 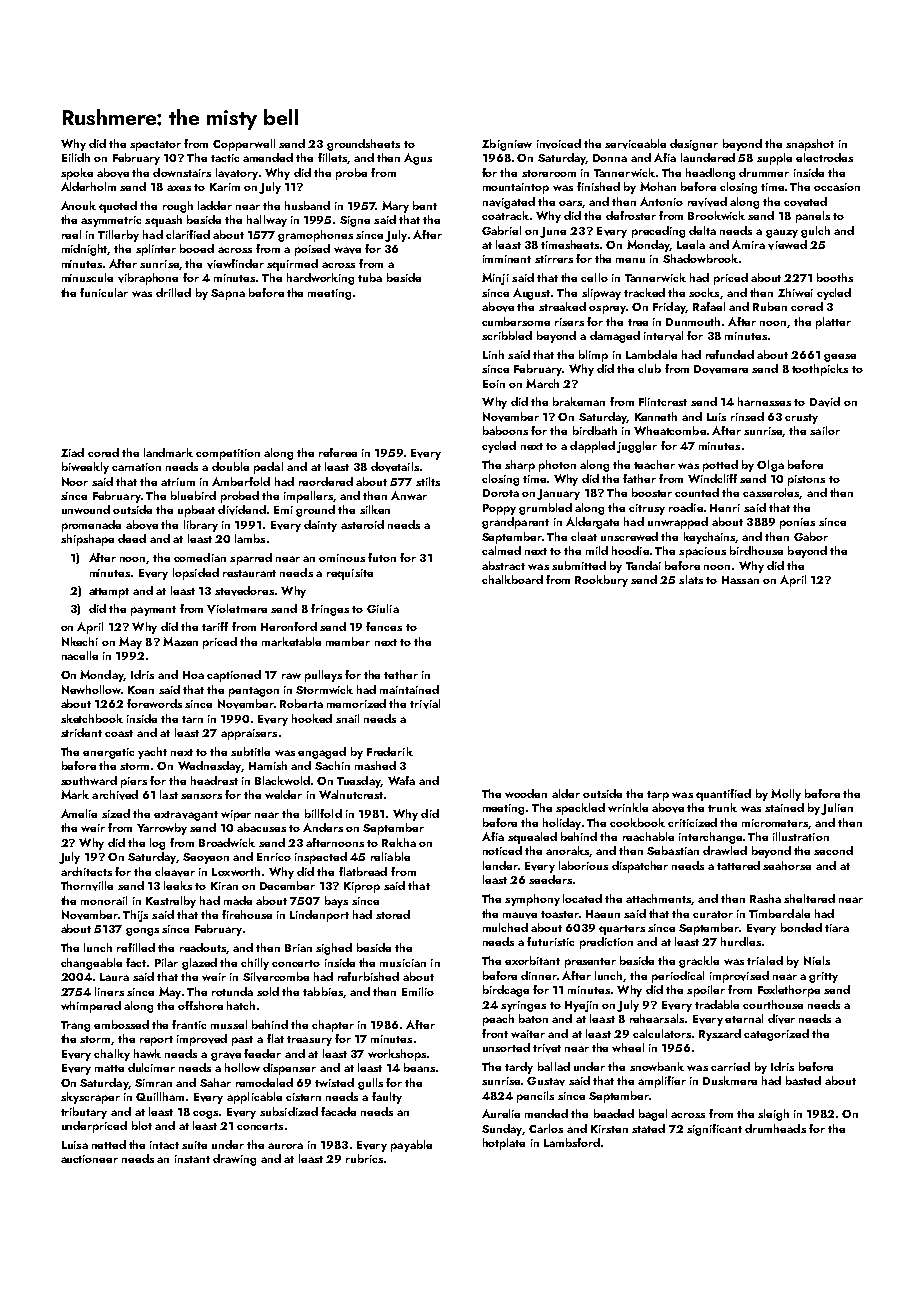 I want to click on supple, so click(x=774, y=159).
